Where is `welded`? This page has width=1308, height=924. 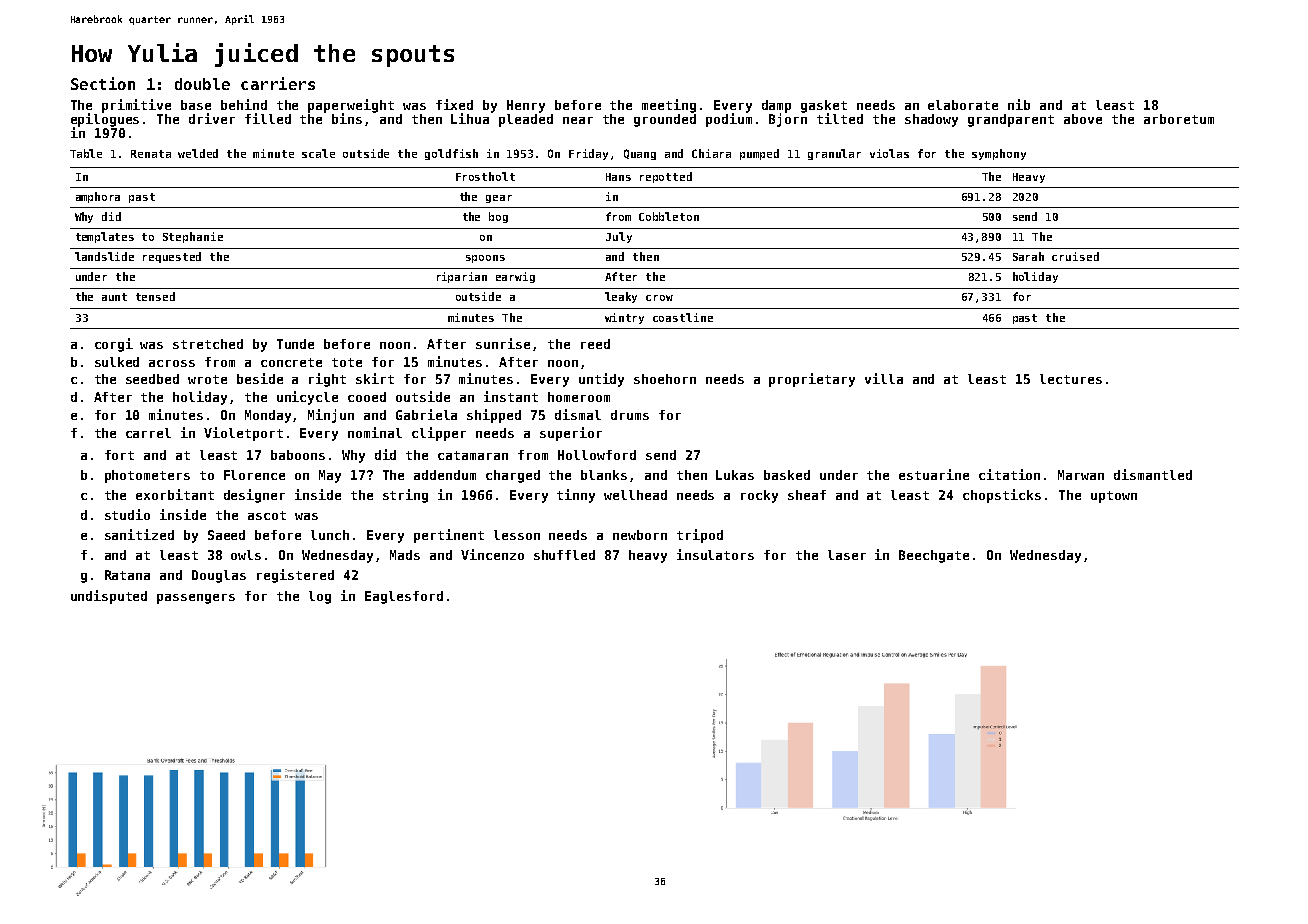
welded is located at coordinates (198, 153).
